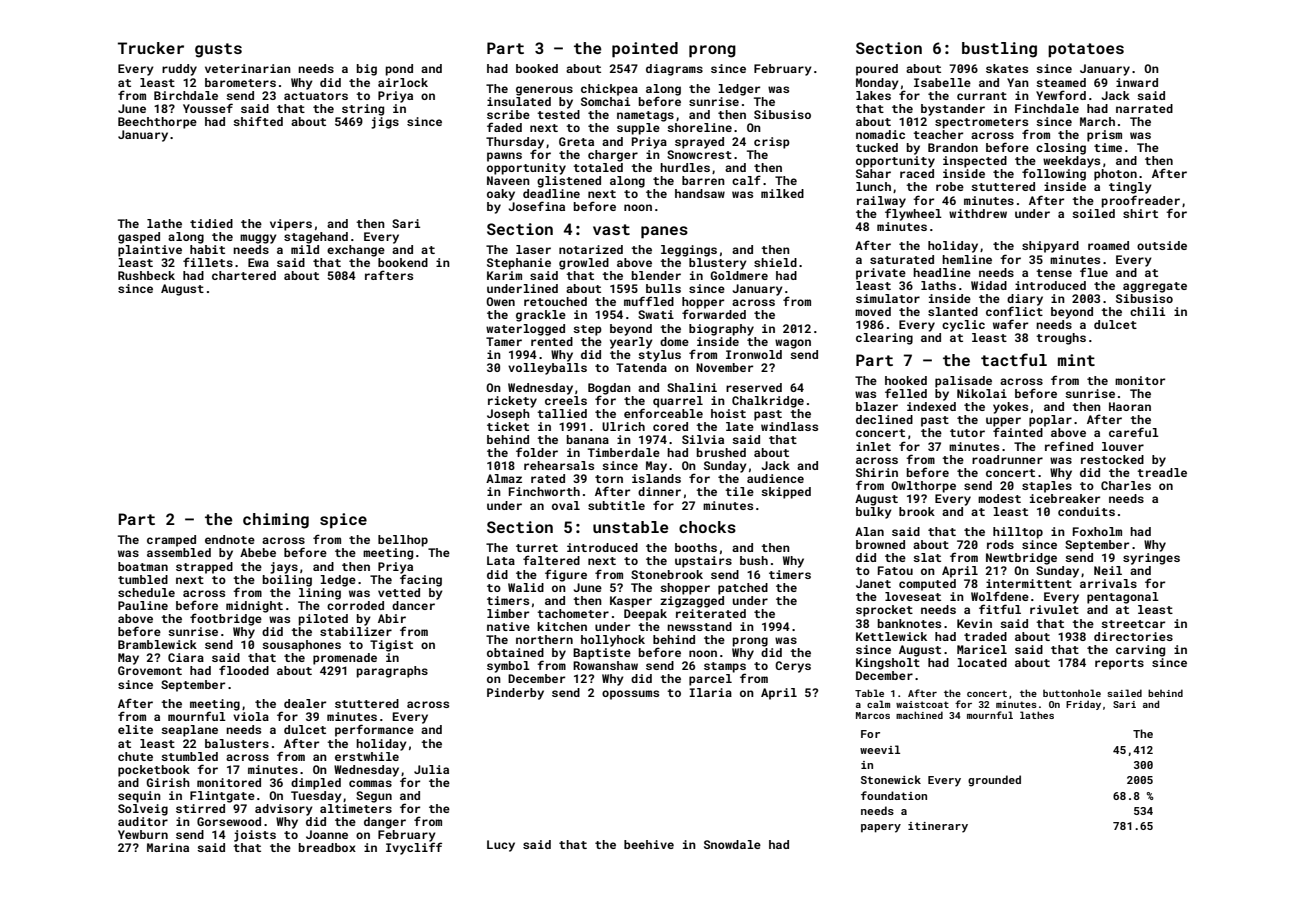 Image resolution: width=1308 pixels, height=924 pixels. Describe the element at coordinates (200, 808) in the screenshot. I see `stirred` at that location.
